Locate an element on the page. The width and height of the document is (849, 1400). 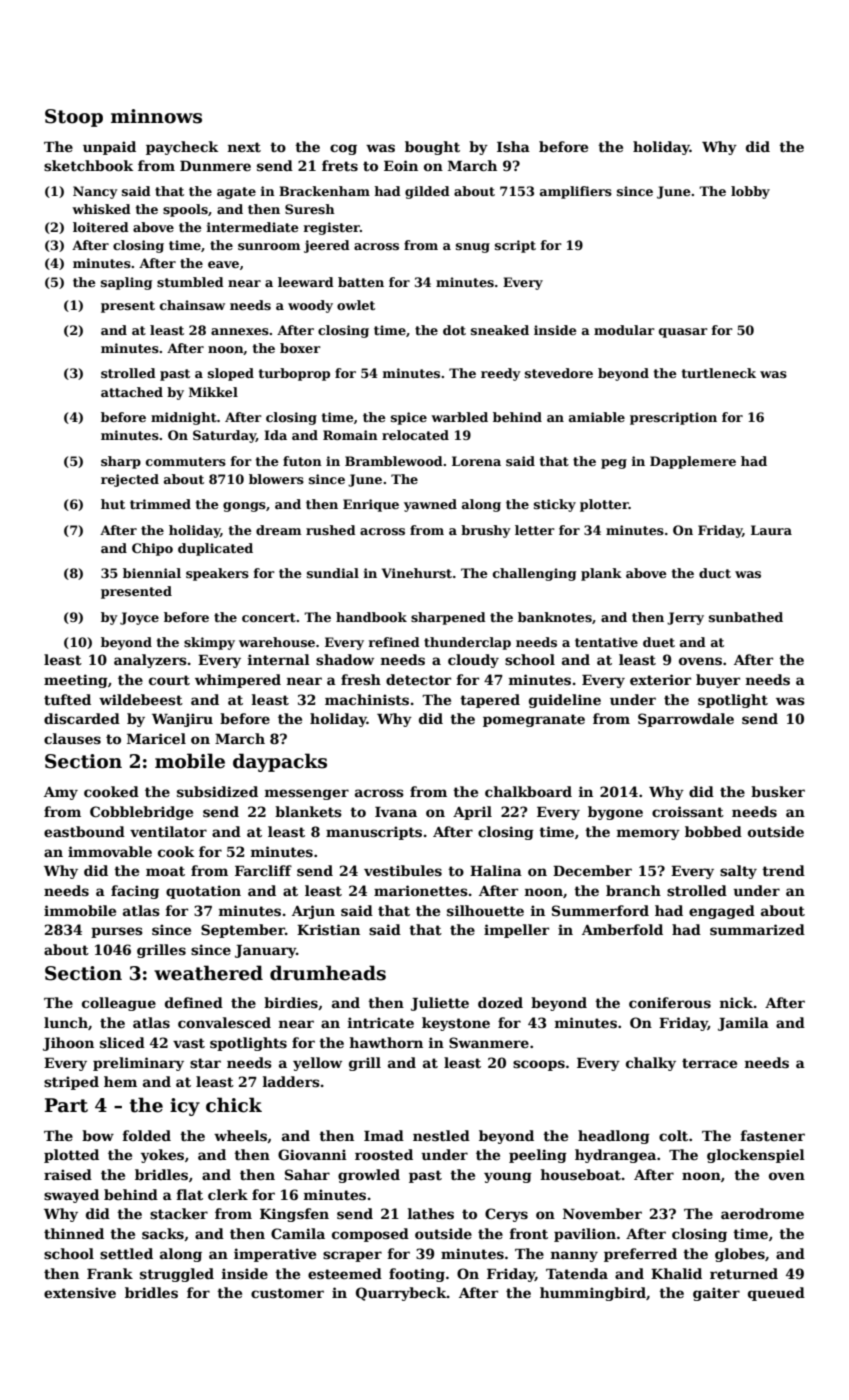
trend is located at coordinates (783, 870).
